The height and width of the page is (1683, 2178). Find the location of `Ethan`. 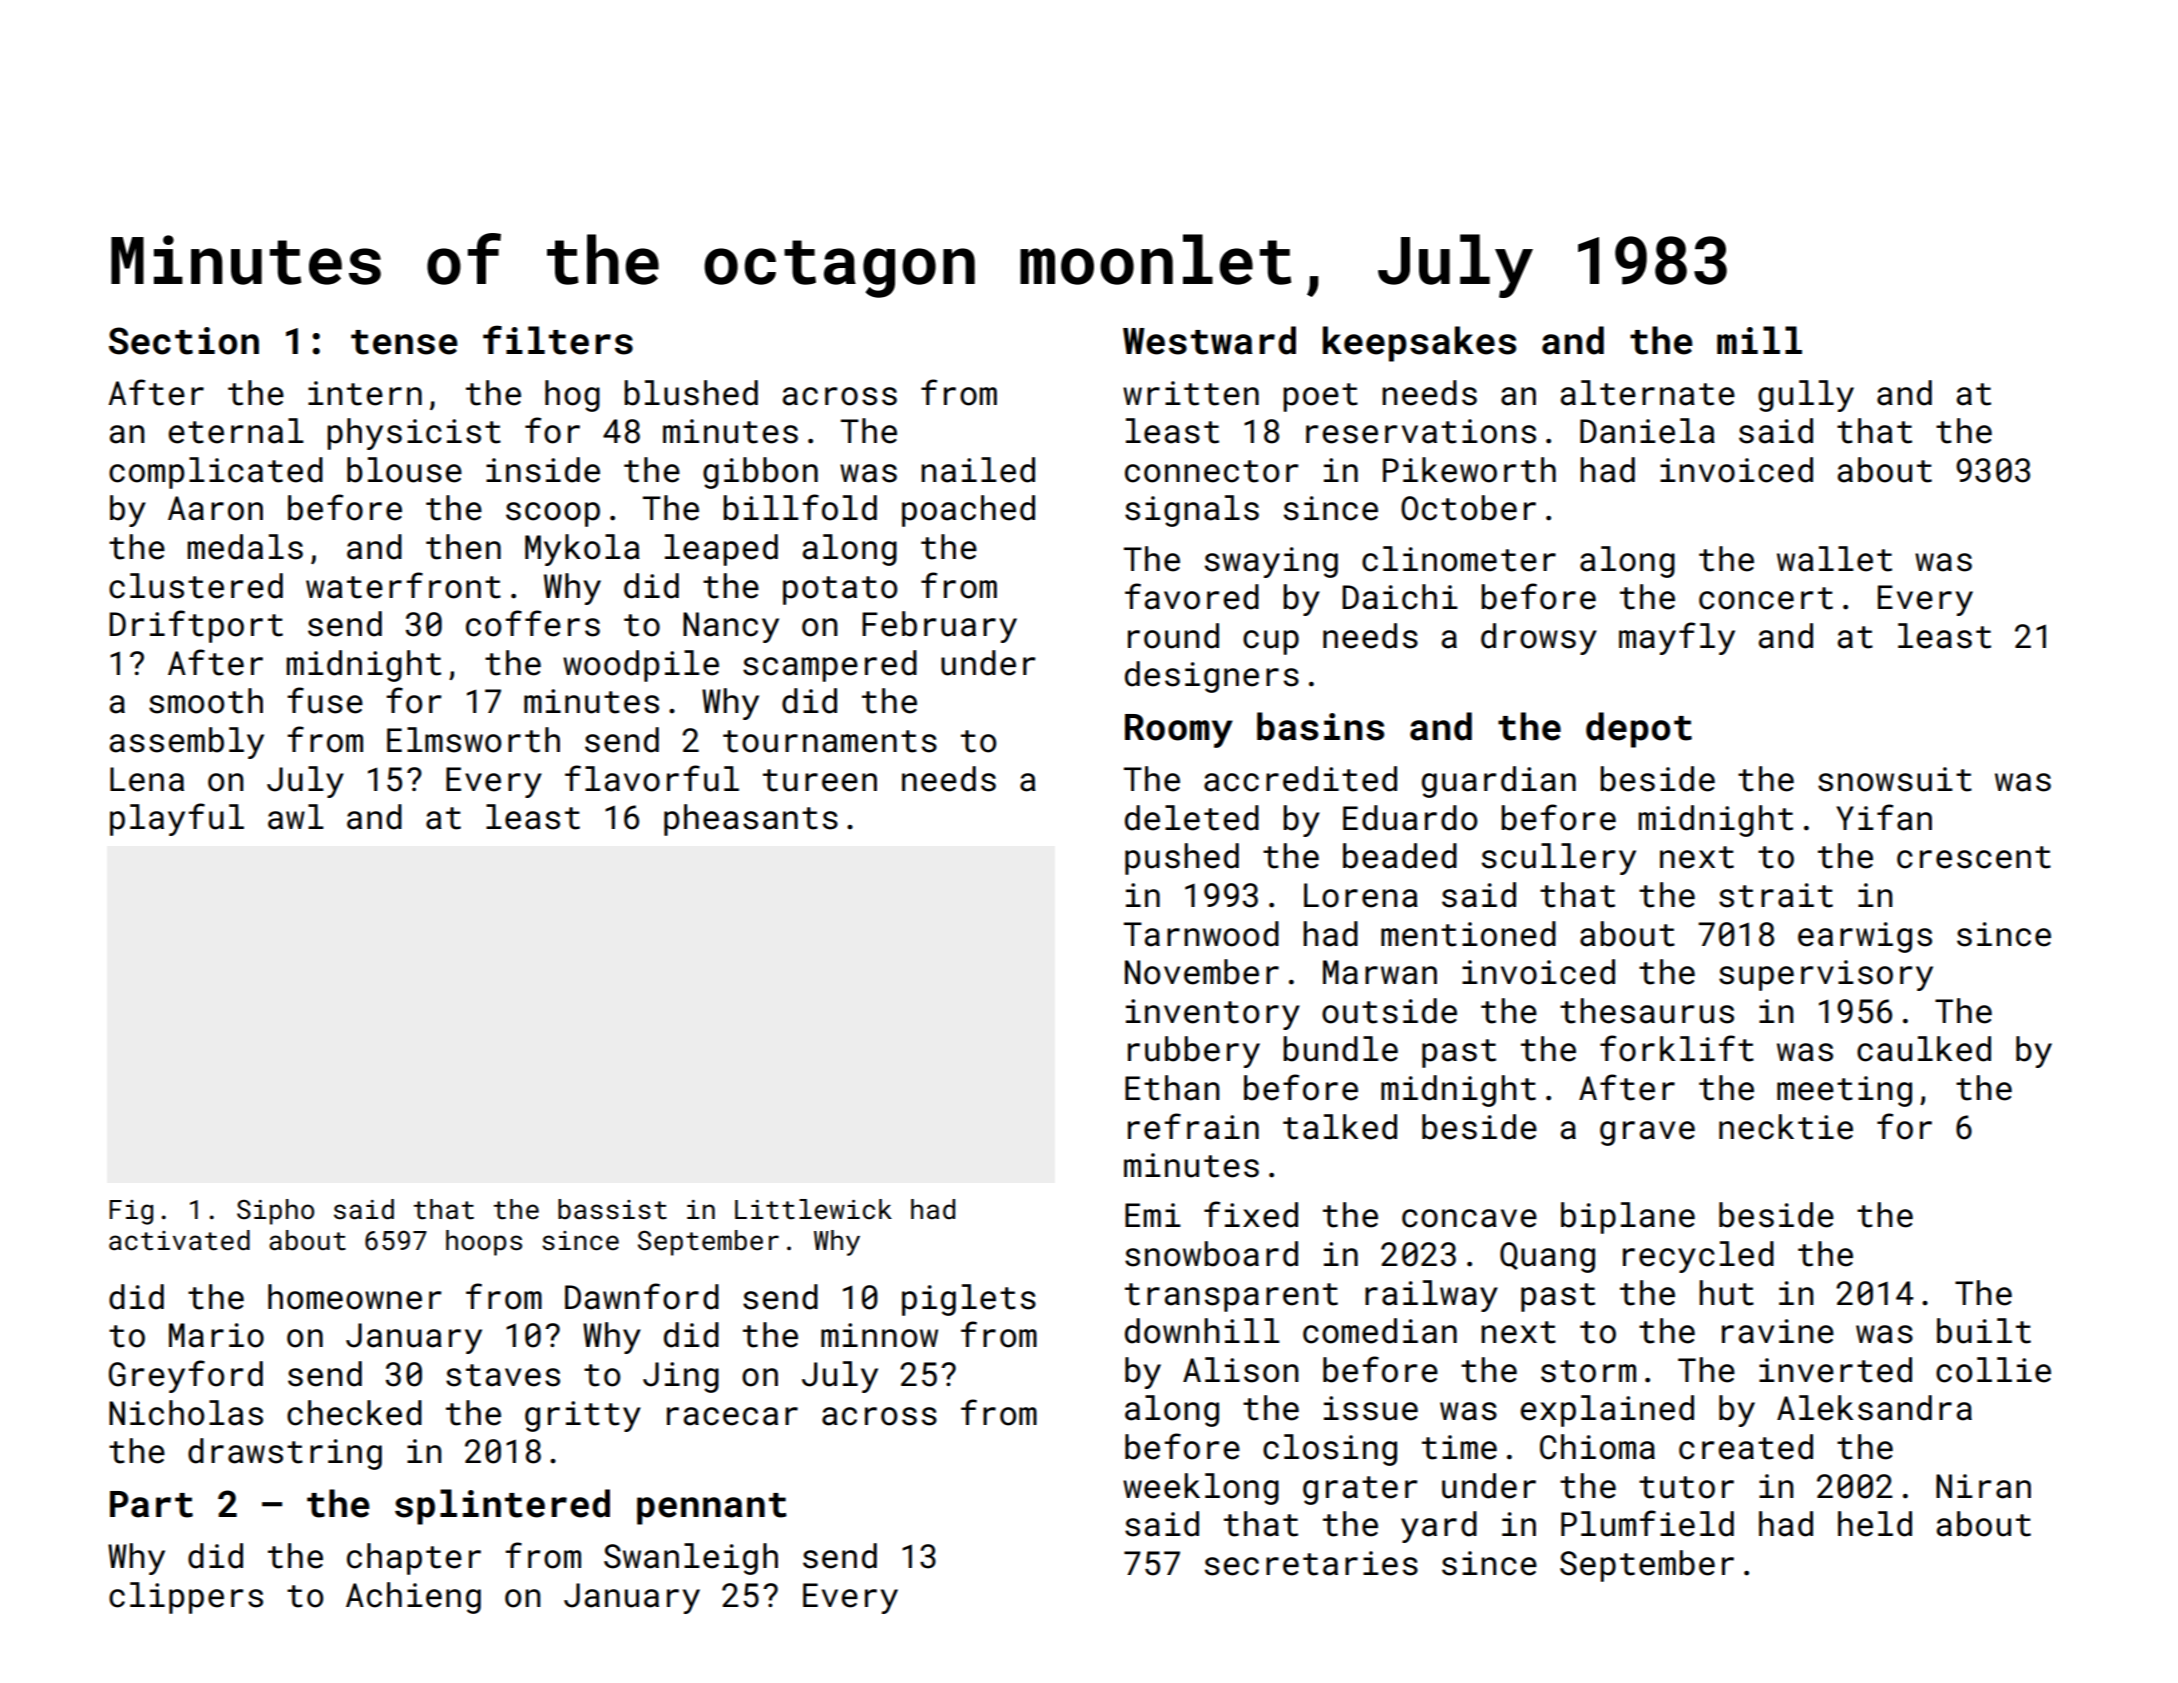

Ethan is located at coordinates (1172, 1088).
